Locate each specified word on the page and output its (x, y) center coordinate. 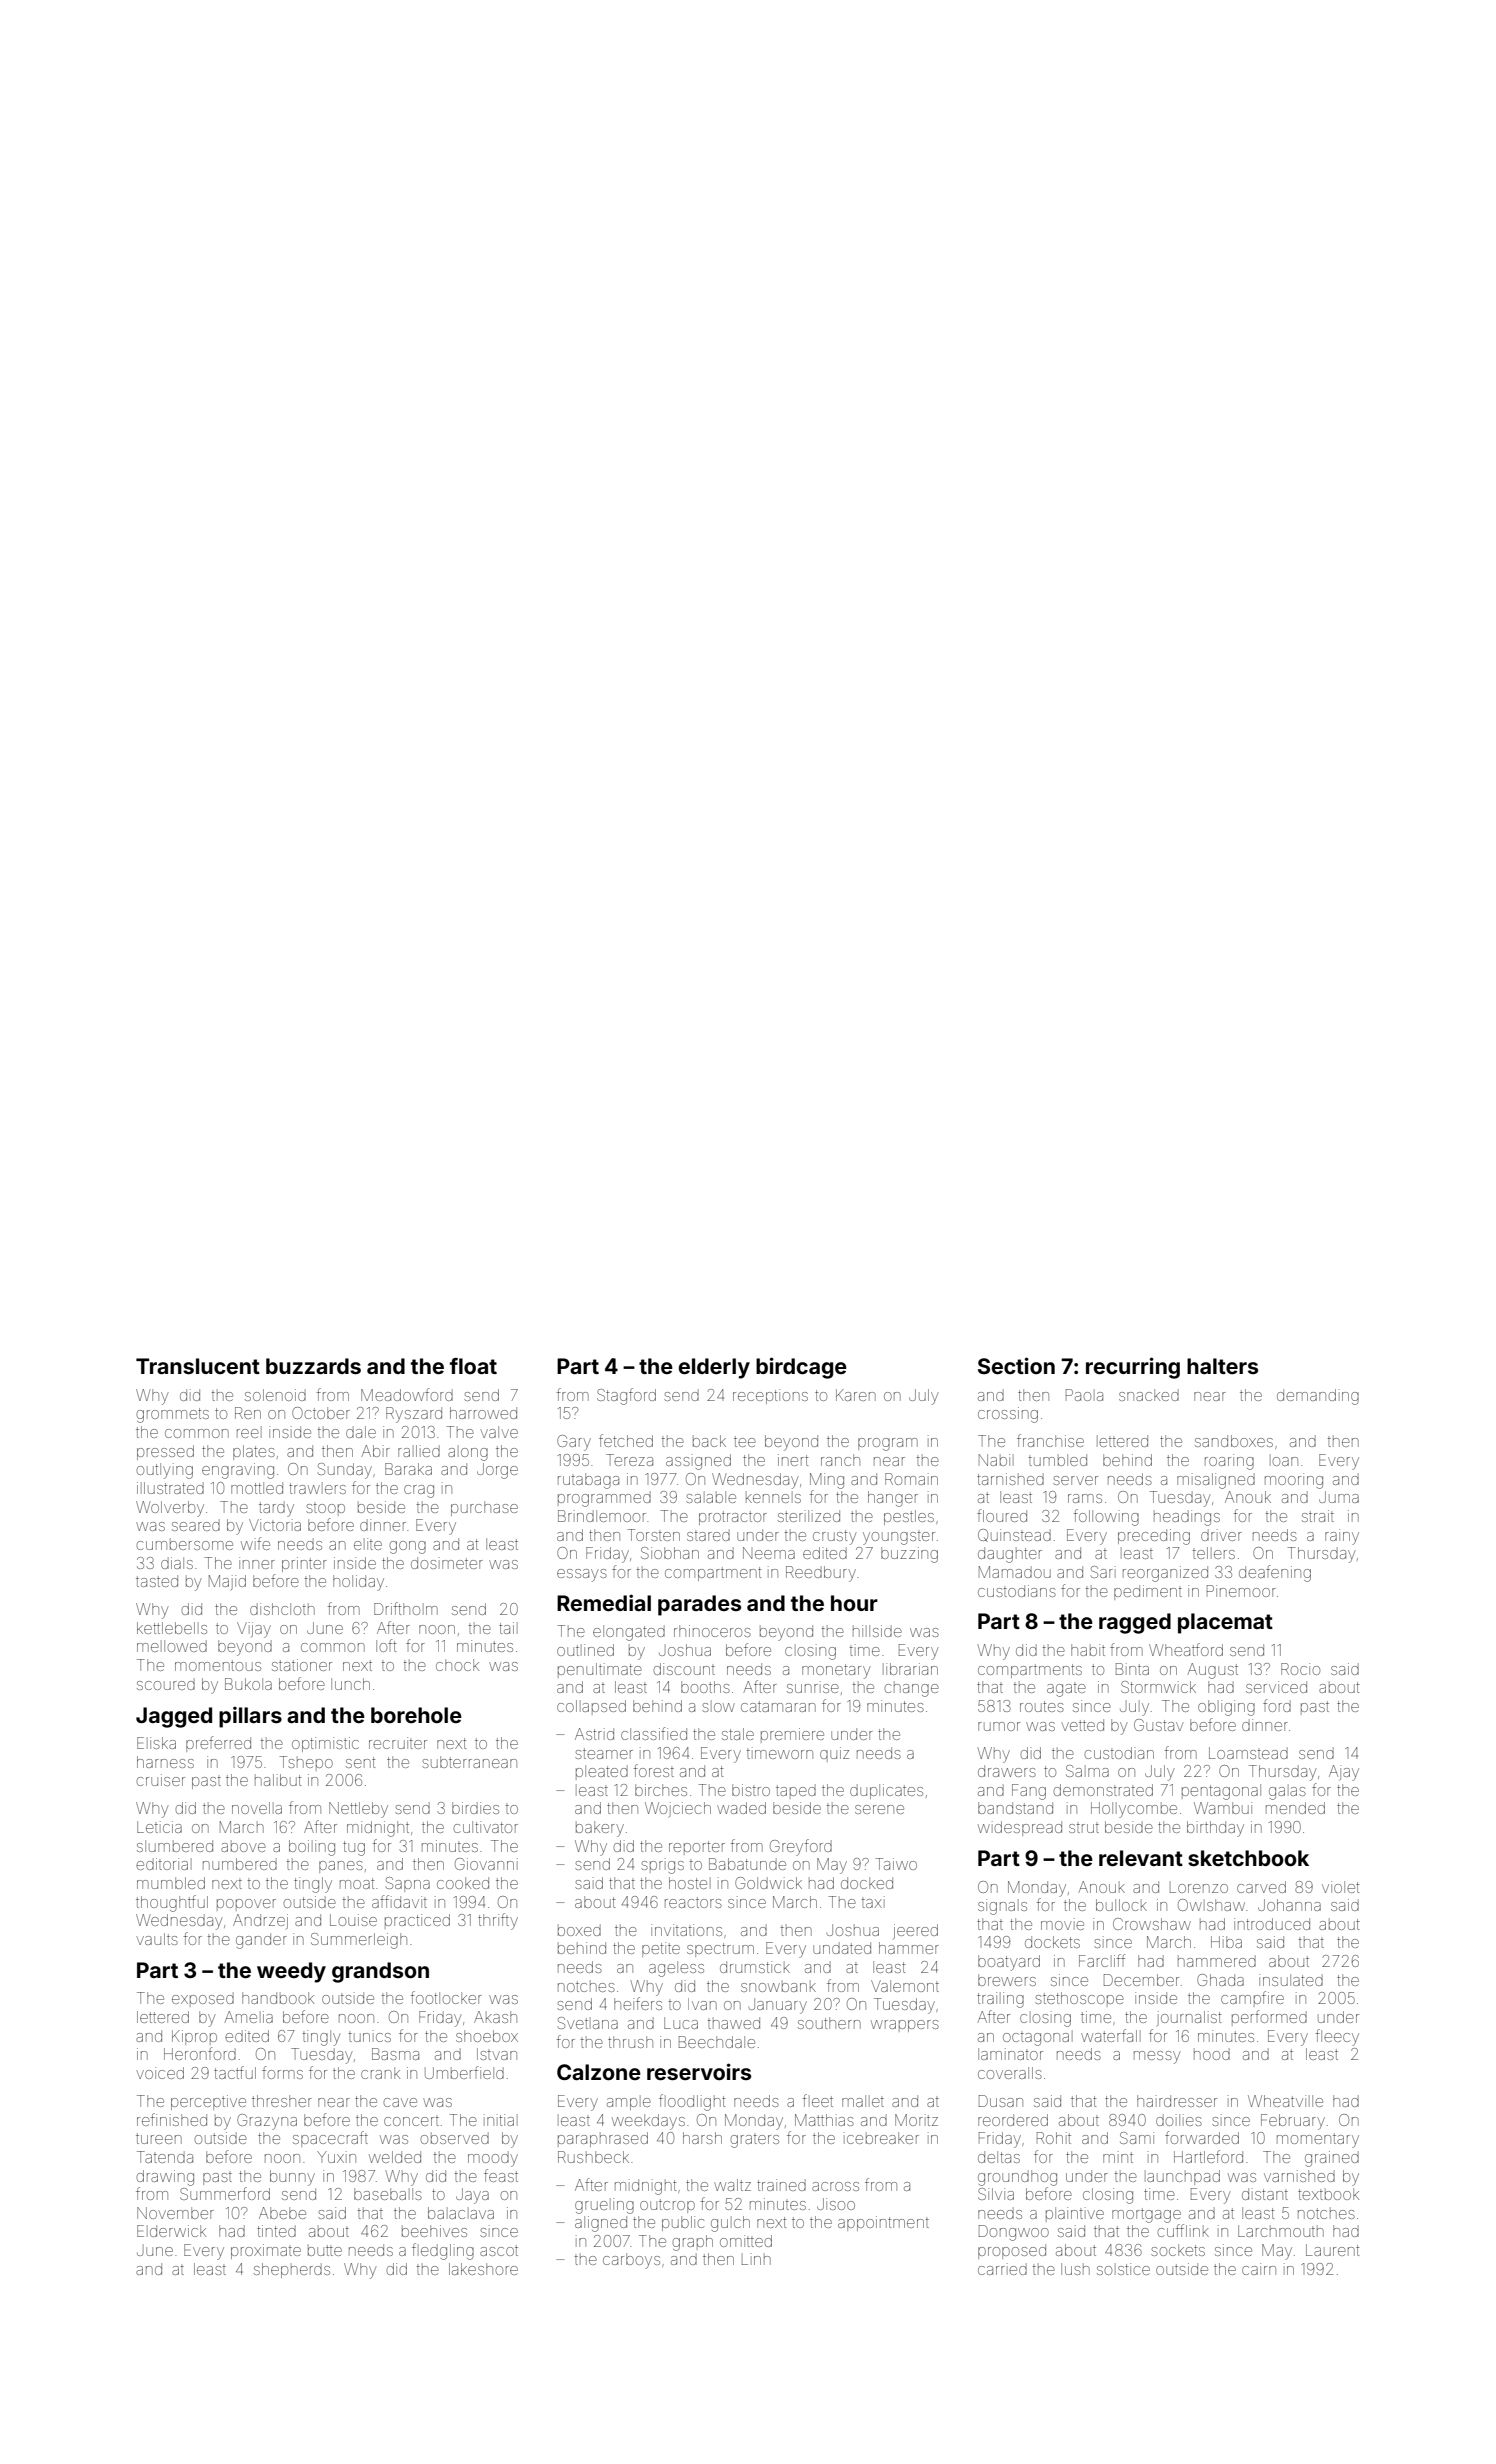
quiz (834, 1754)
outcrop (667, 2206)
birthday (1215, 1829)
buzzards (313, 1366)
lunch (350, 1684)
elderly (714, 1368)
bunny (292, 2178)
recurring (1133, 1368)
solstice (1123, 2269)
